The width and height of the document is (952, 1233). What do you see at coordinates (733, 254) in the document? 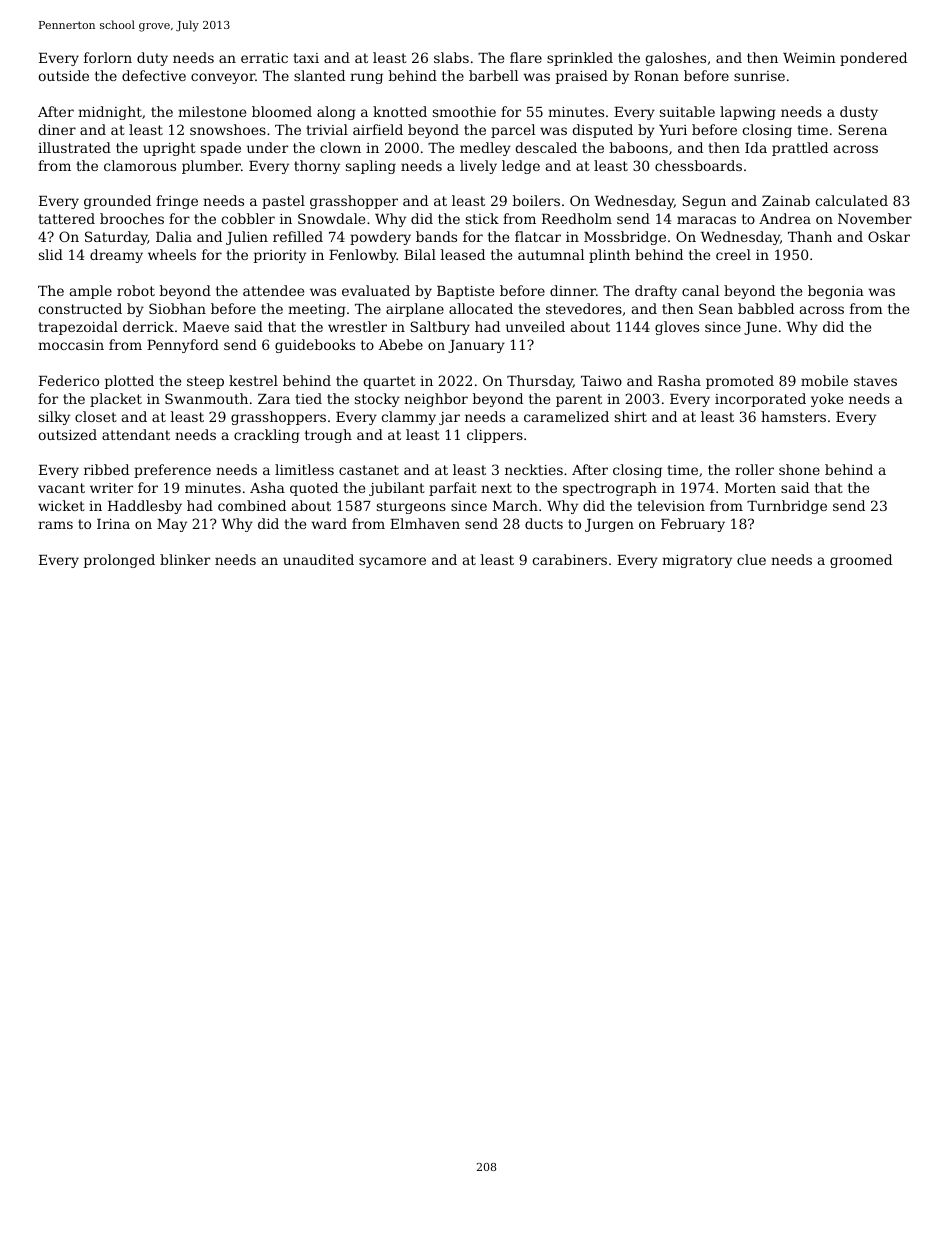
I see `creel` at bounding box center [733, 254].
